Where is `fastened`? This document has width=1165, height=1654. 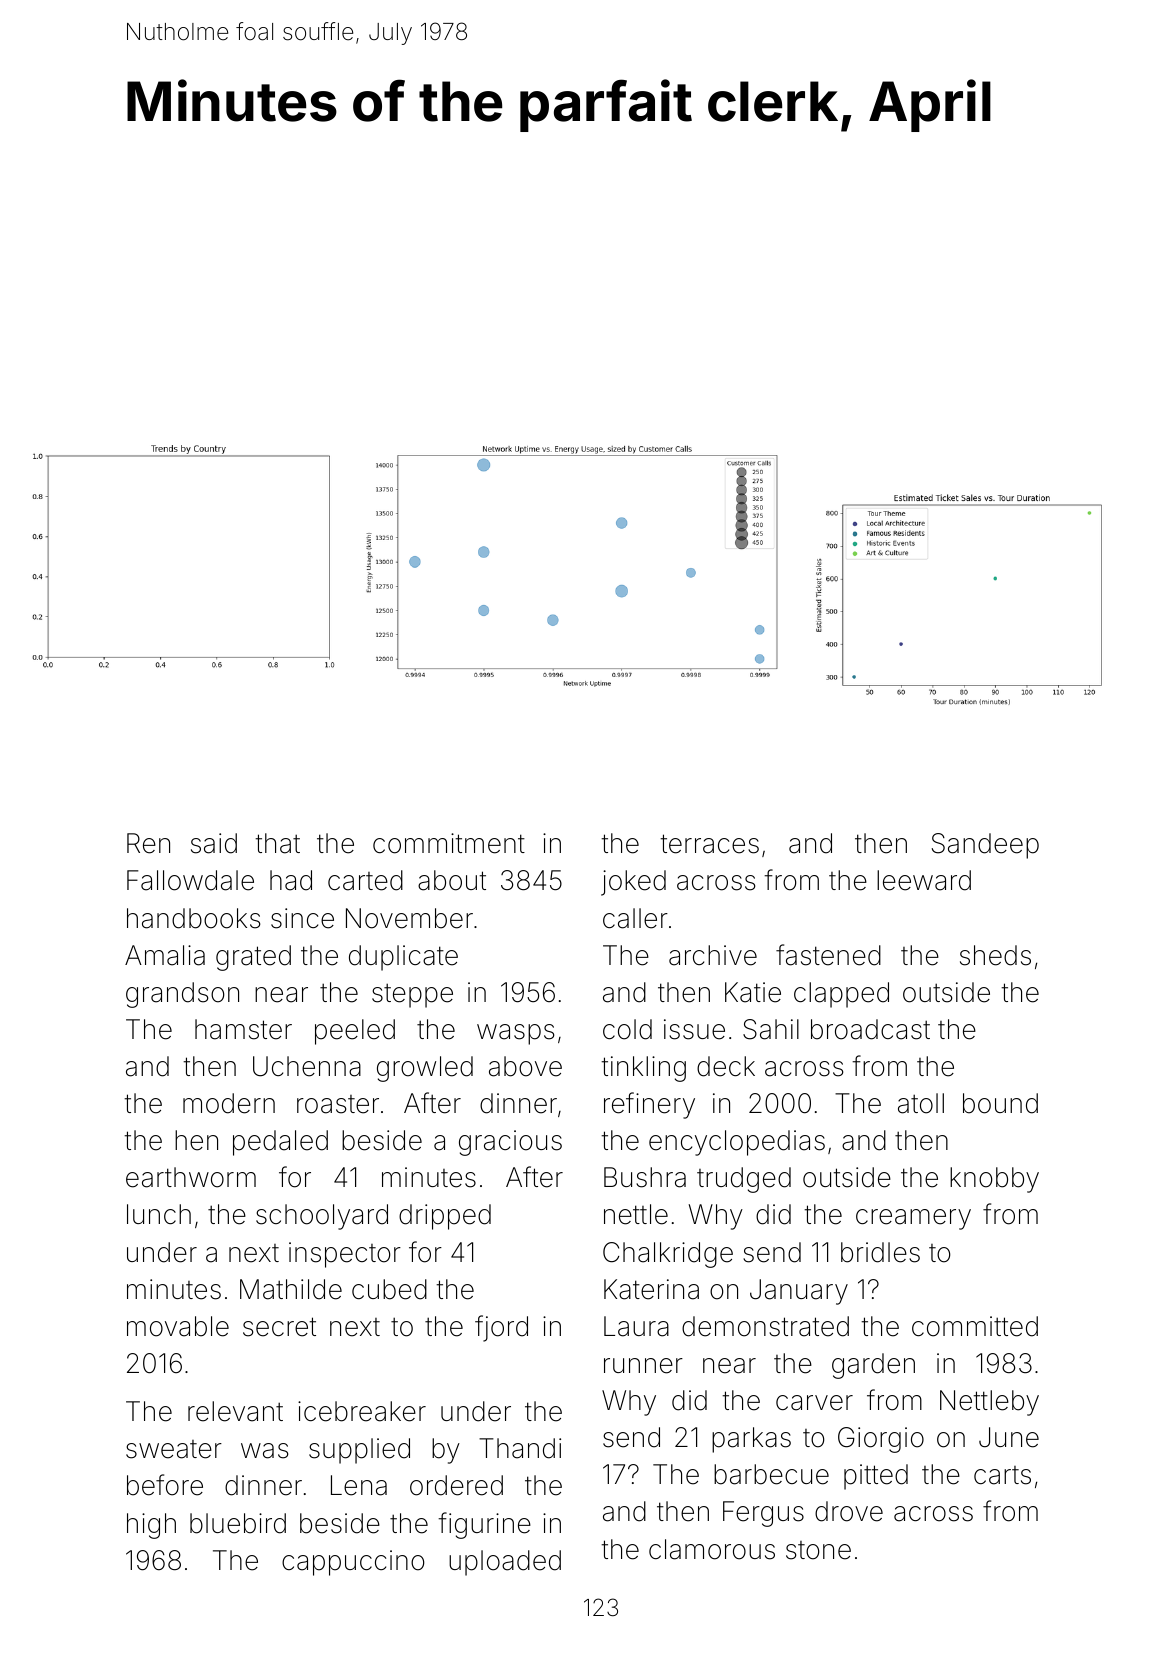
fastened is located at coordinates (828, 955).
